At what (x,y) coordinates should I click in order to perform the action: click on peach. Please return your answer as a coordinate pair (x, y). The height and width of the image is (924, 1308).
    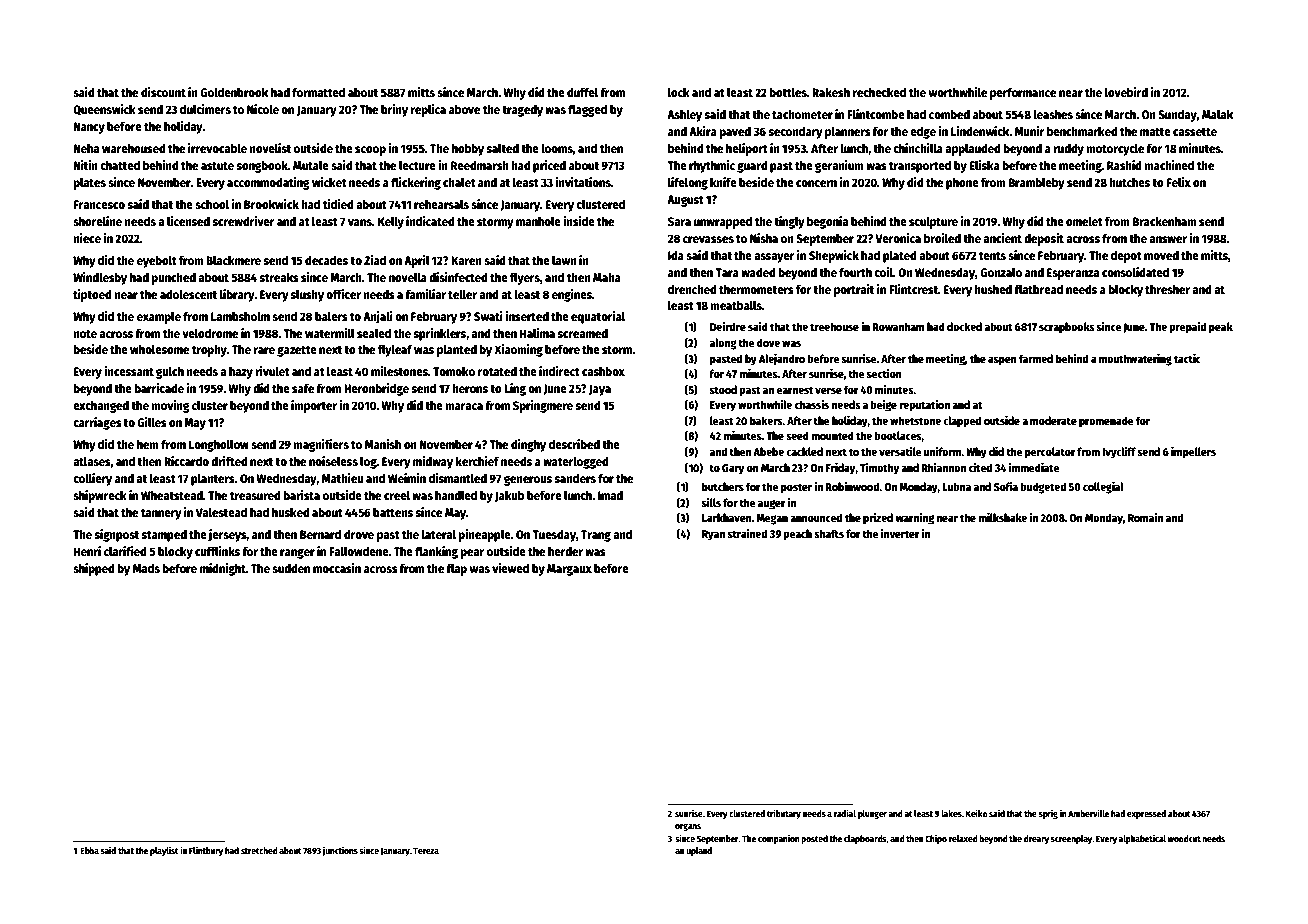
    Looking at the image, I should click on (797, 535).
